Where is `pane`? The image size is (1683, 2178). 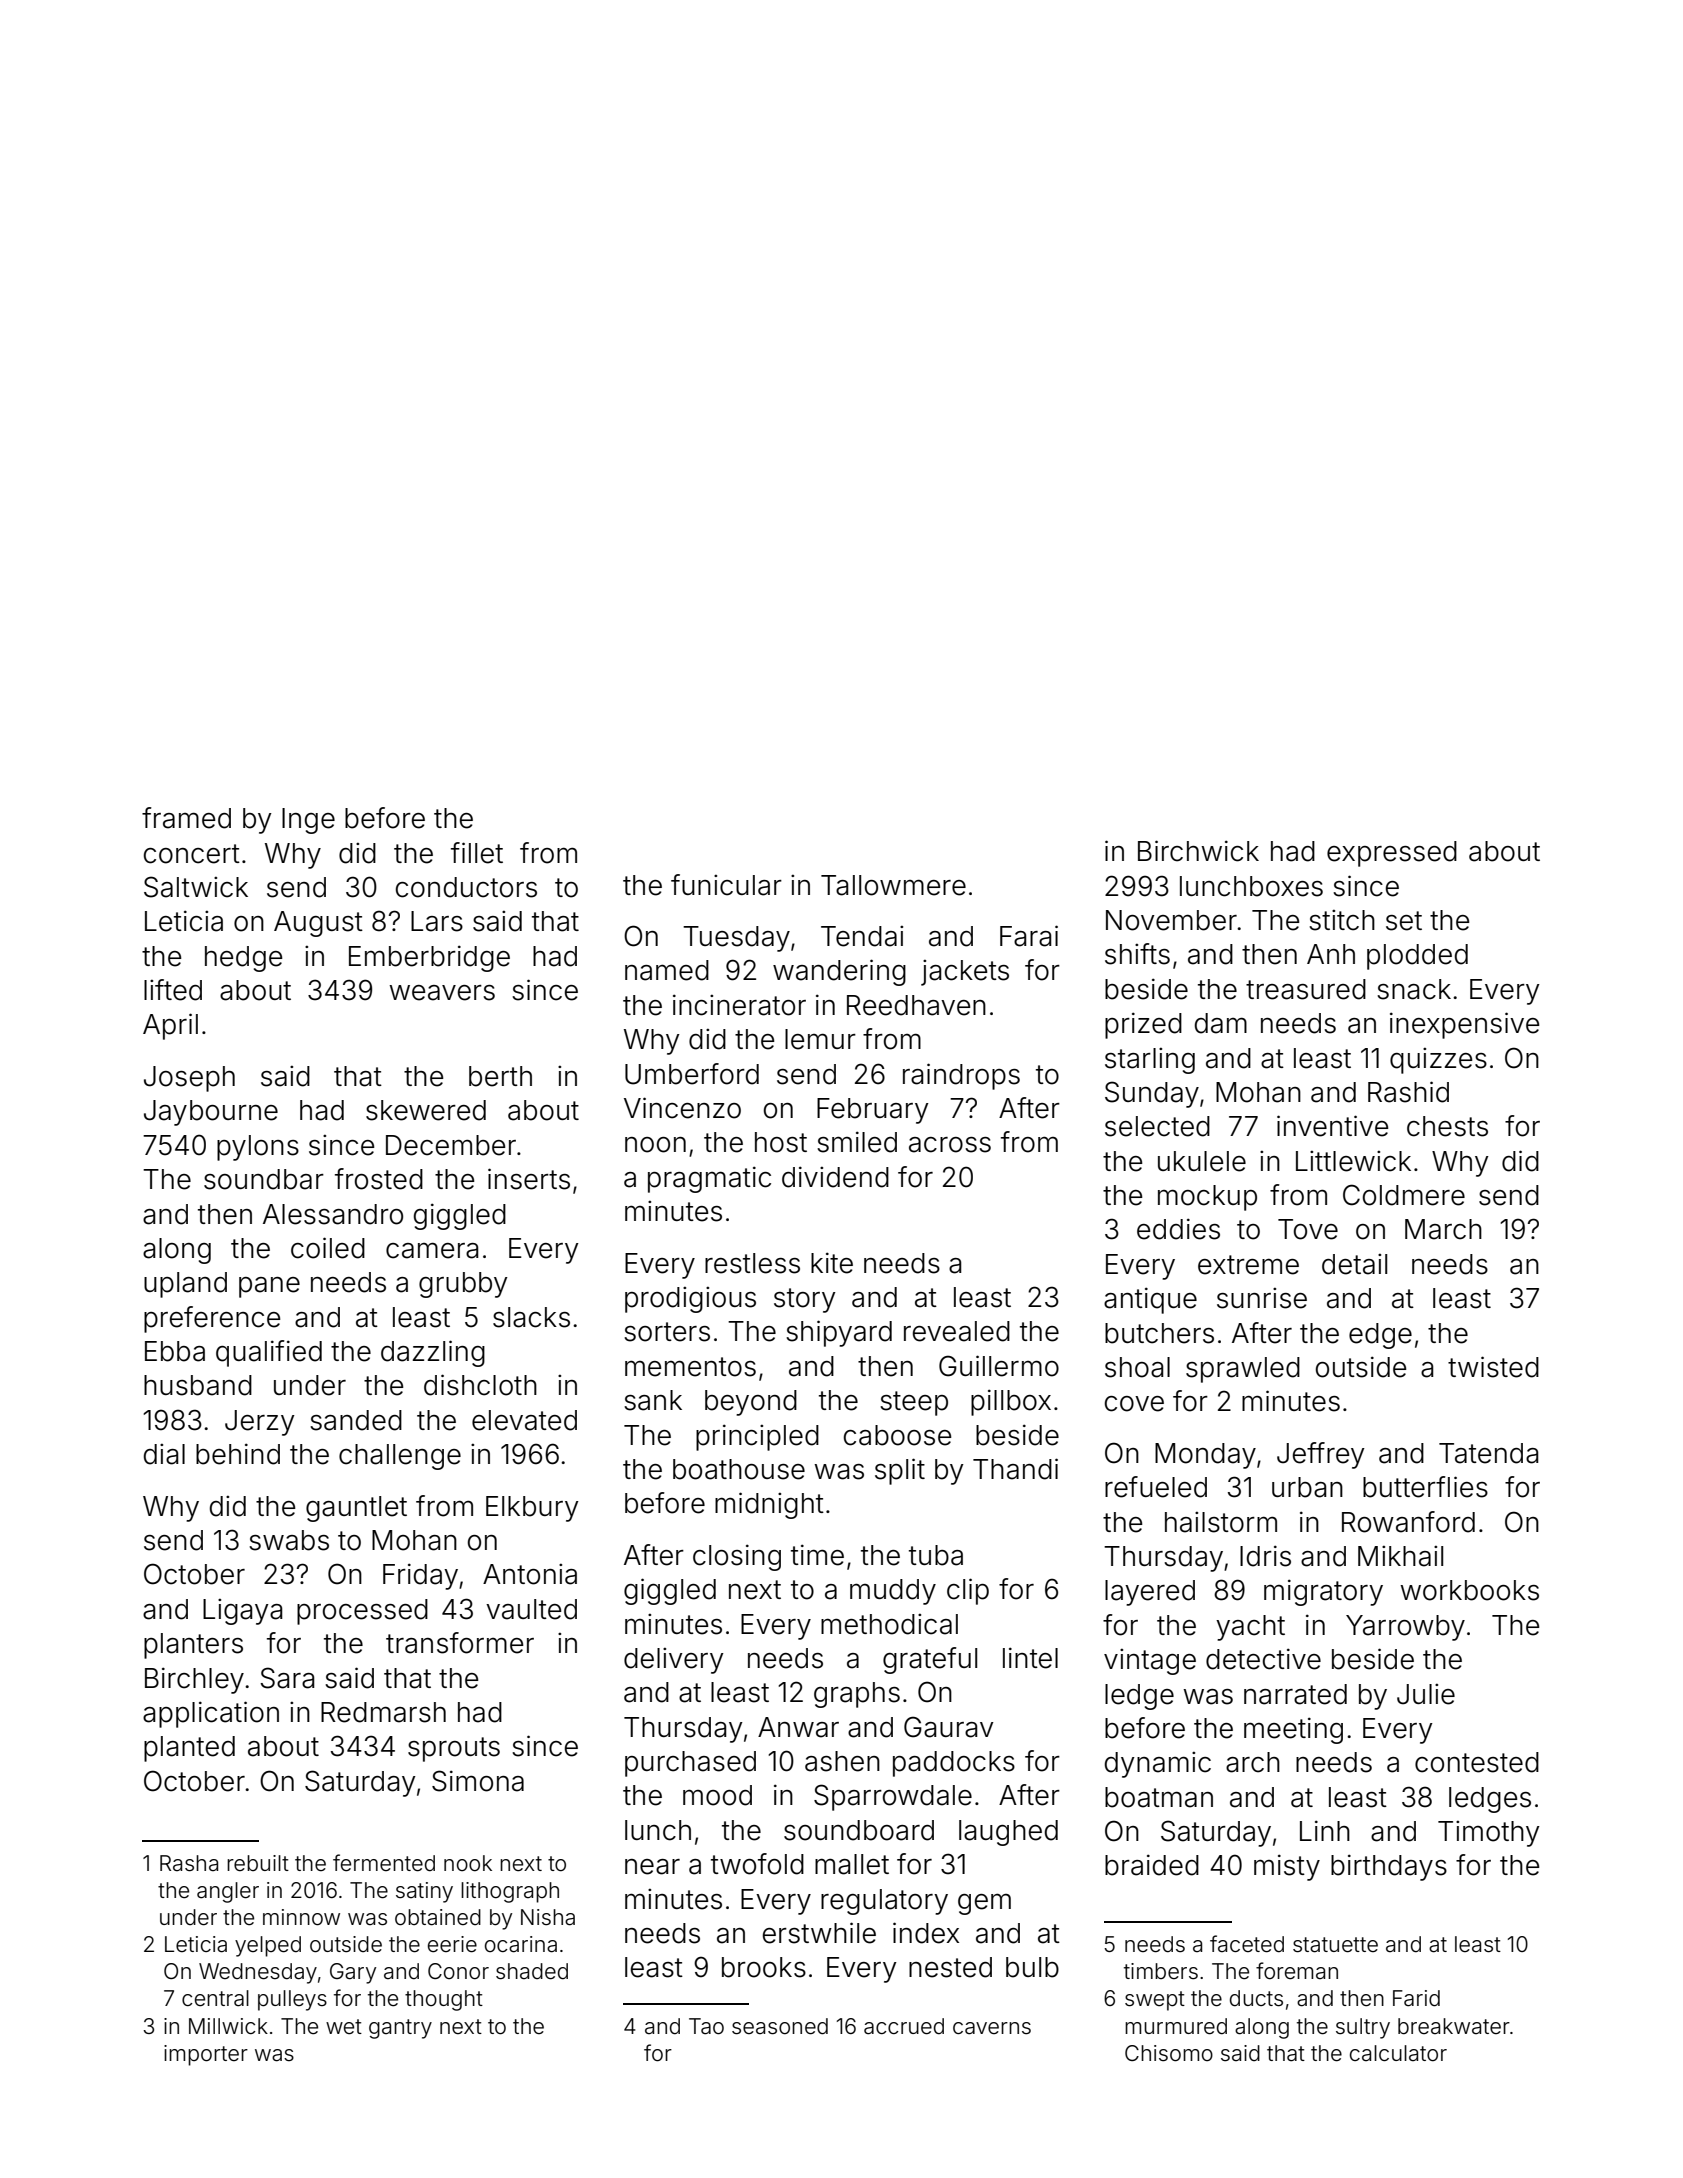 pane is located at coordinates (269, 1287).
